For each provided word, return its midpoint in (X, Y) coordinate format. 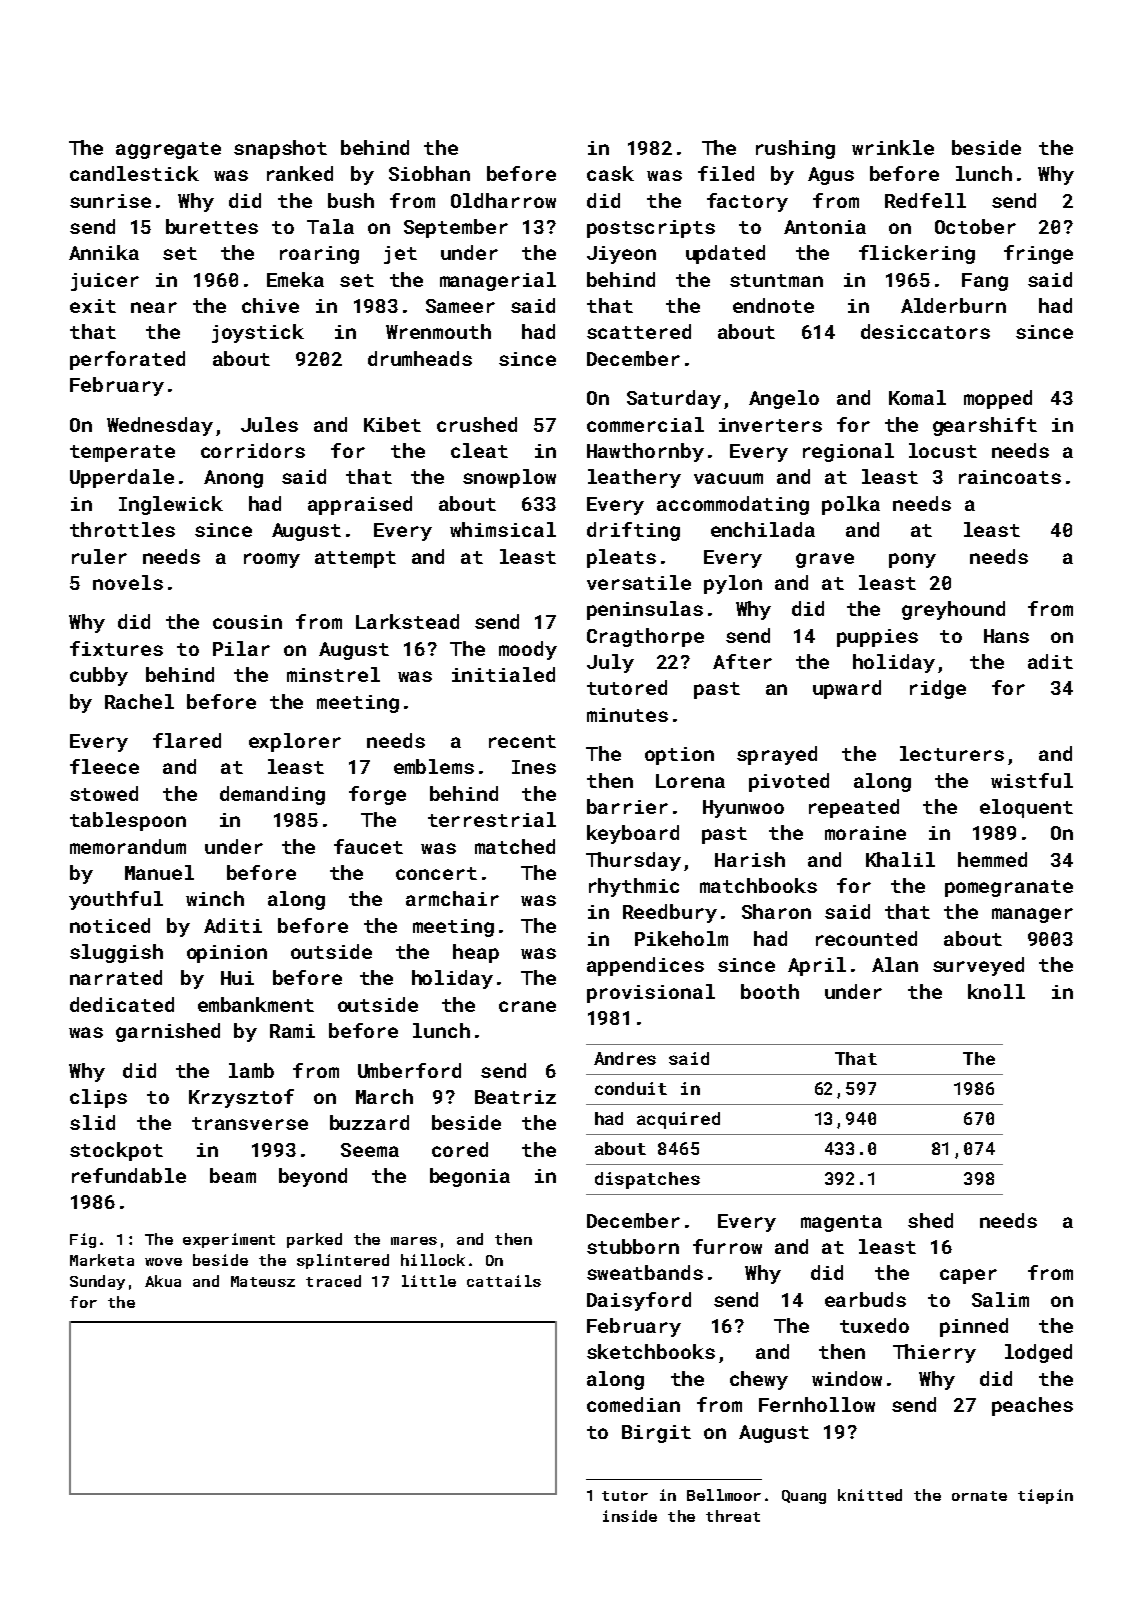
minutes (627, 715)
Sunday (97, 1282)
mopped (998, 399)
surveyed (978, 966)
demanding (272, 795)
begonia (470, 1177)
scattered (639, 331)
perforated (127, 360)
